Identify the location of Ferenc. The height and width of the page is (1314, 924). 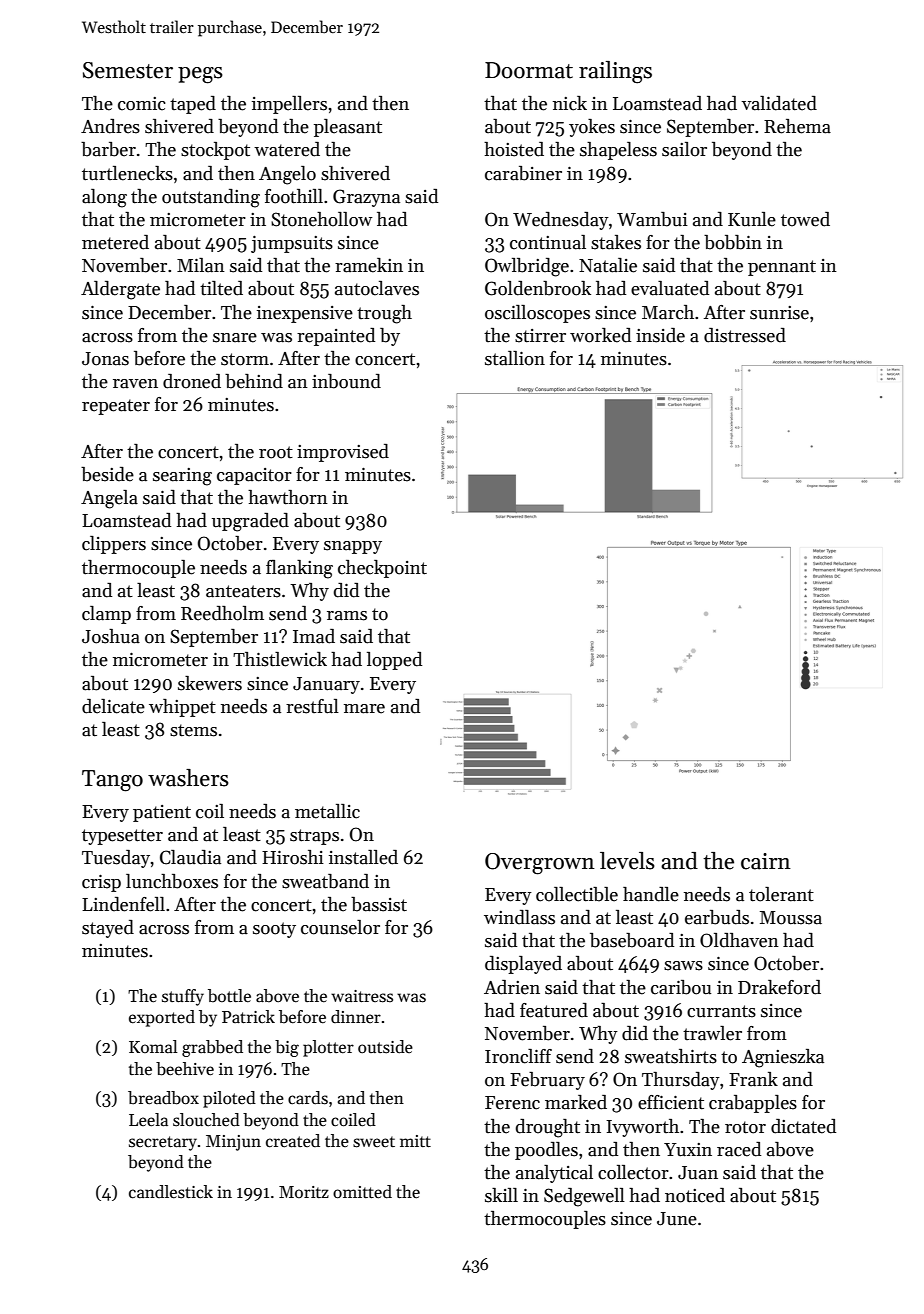
(512, 1103).
